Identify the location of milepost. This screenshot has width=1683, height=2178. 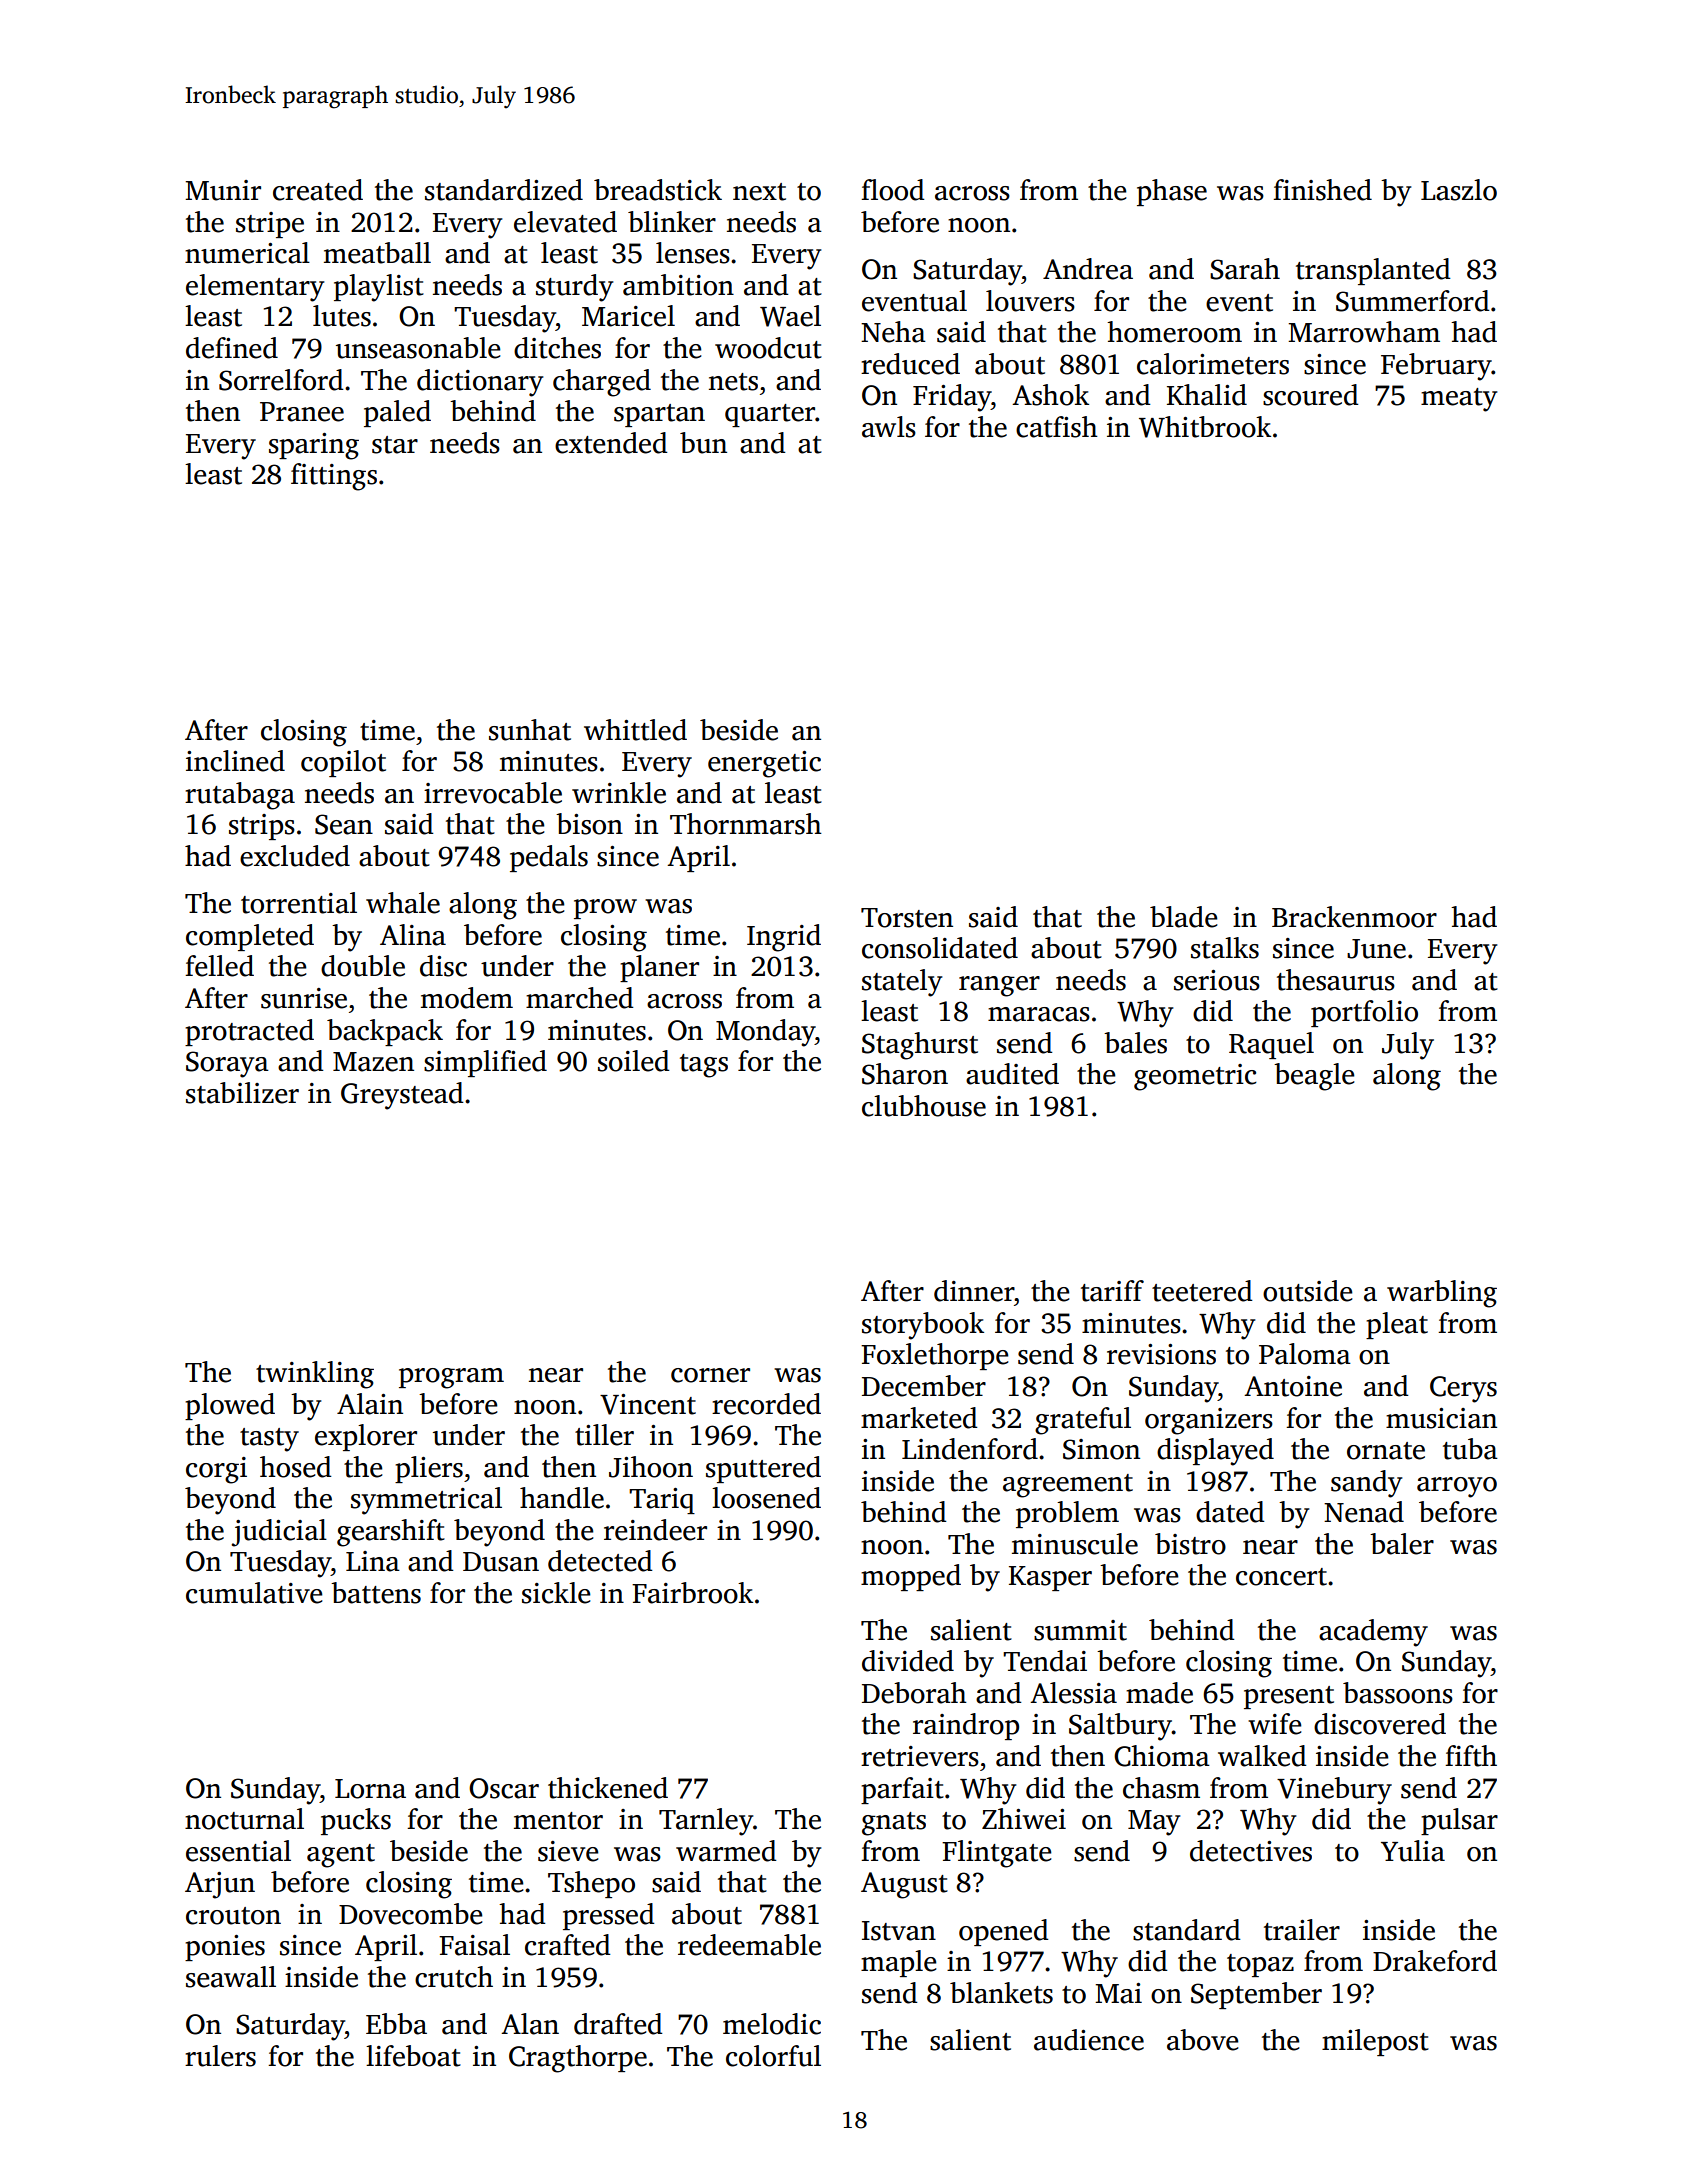
(1375, 2042).
